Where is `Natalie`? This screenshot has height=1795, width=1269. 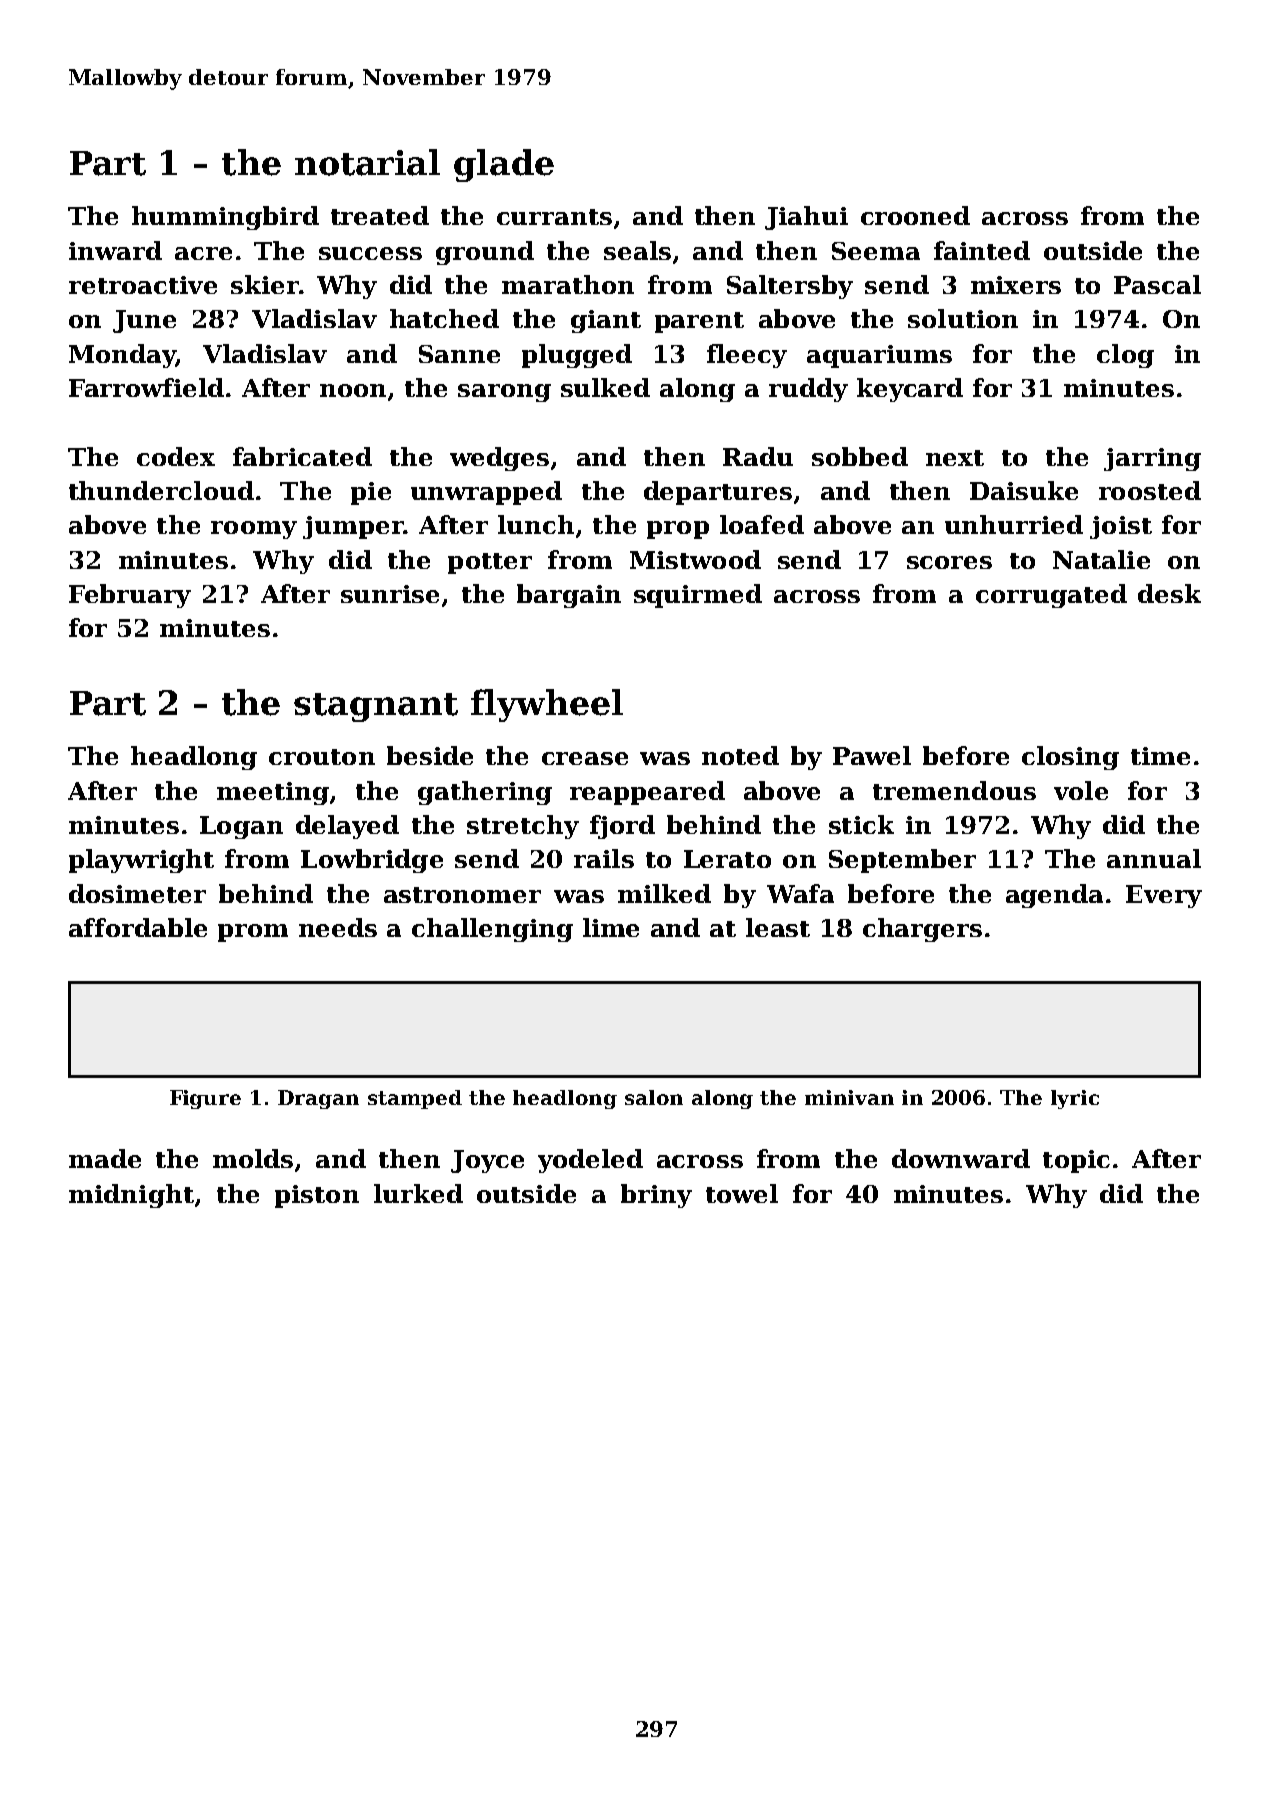 Natalie is located at coordinates (1101, 559).
